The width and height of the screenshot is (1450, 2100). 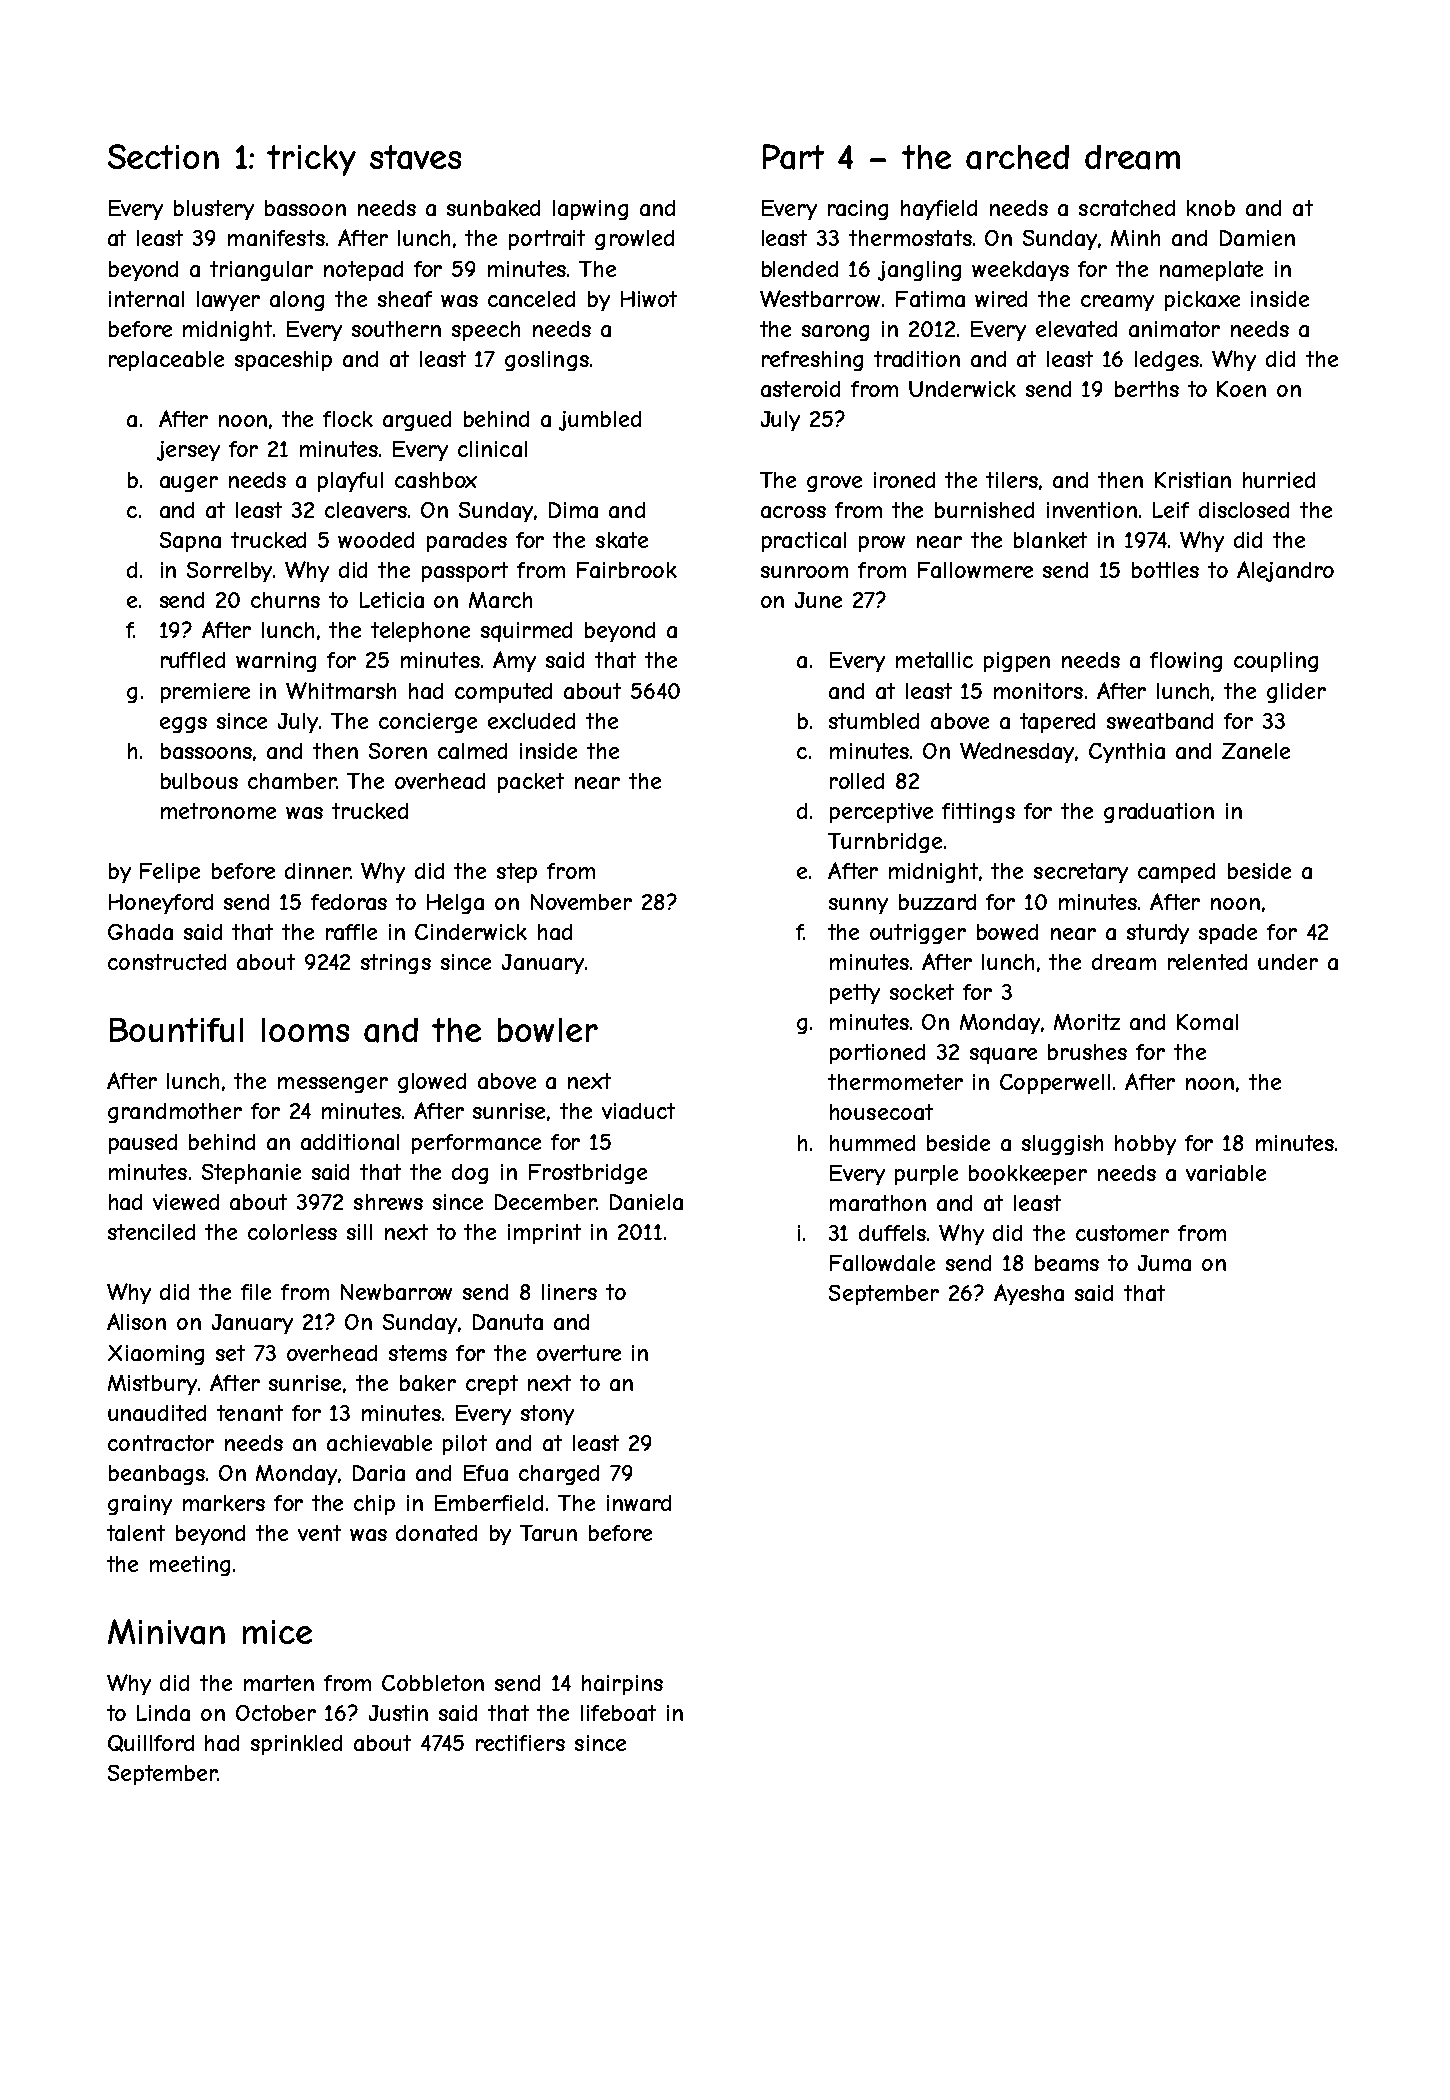 What do you see at coordinates (1164, 1263) in the screenshot?
I see `Juma` at bounding box center [1164, 1263].
